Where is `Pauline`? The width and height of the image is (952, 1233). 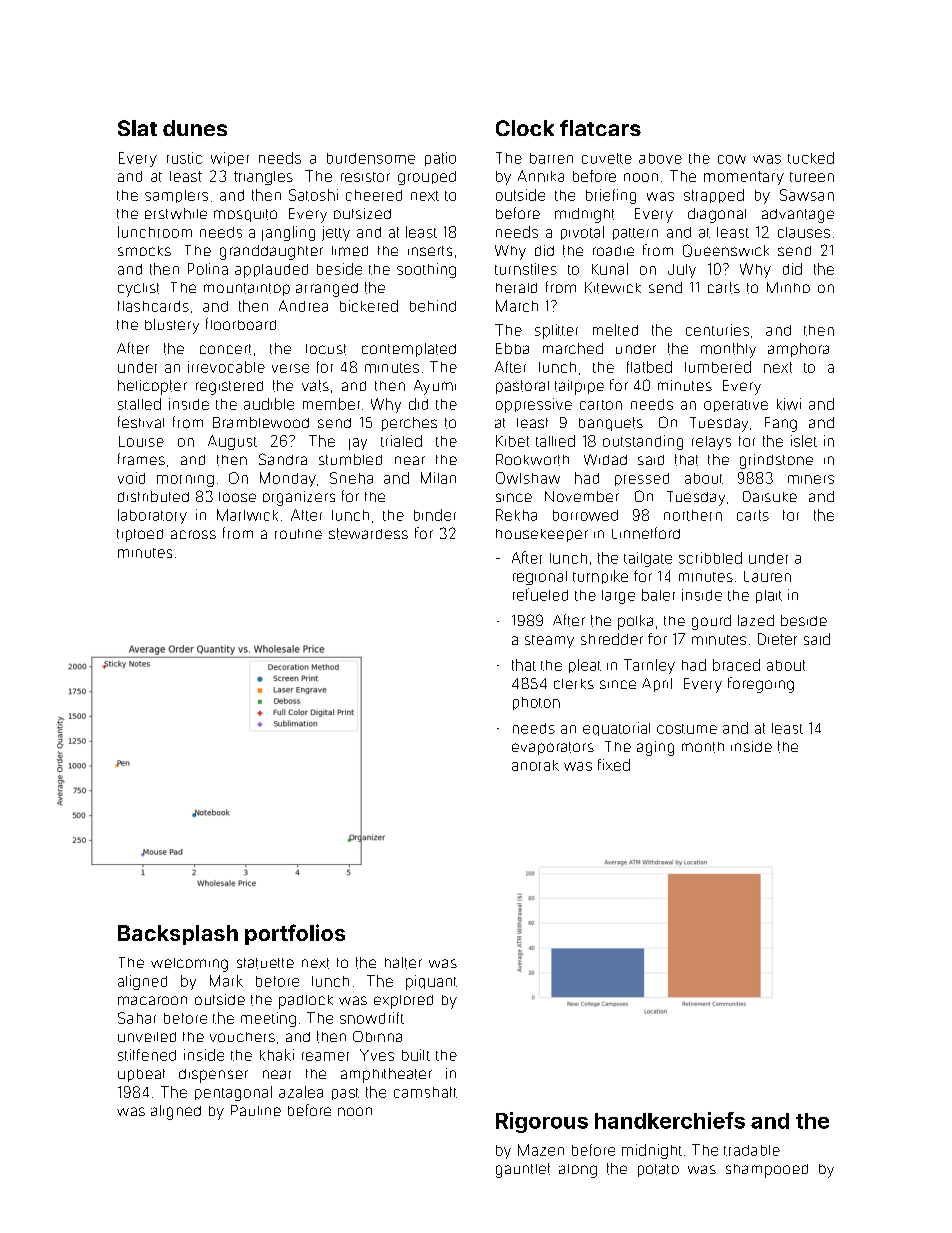 Pauline is located at coordinates (256, 1110).
